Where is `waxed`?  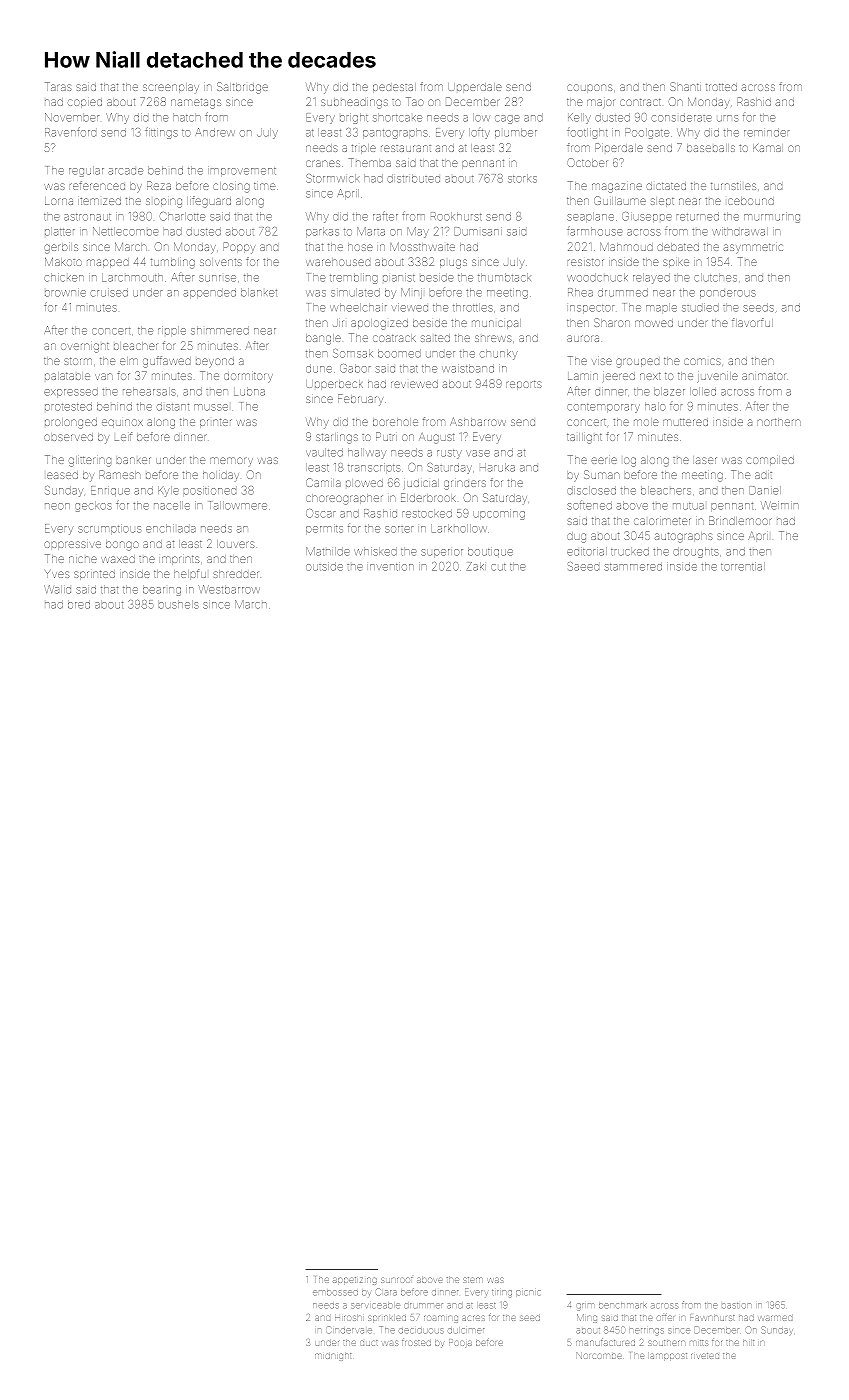
waxed is located at coordinates (118, 559).
